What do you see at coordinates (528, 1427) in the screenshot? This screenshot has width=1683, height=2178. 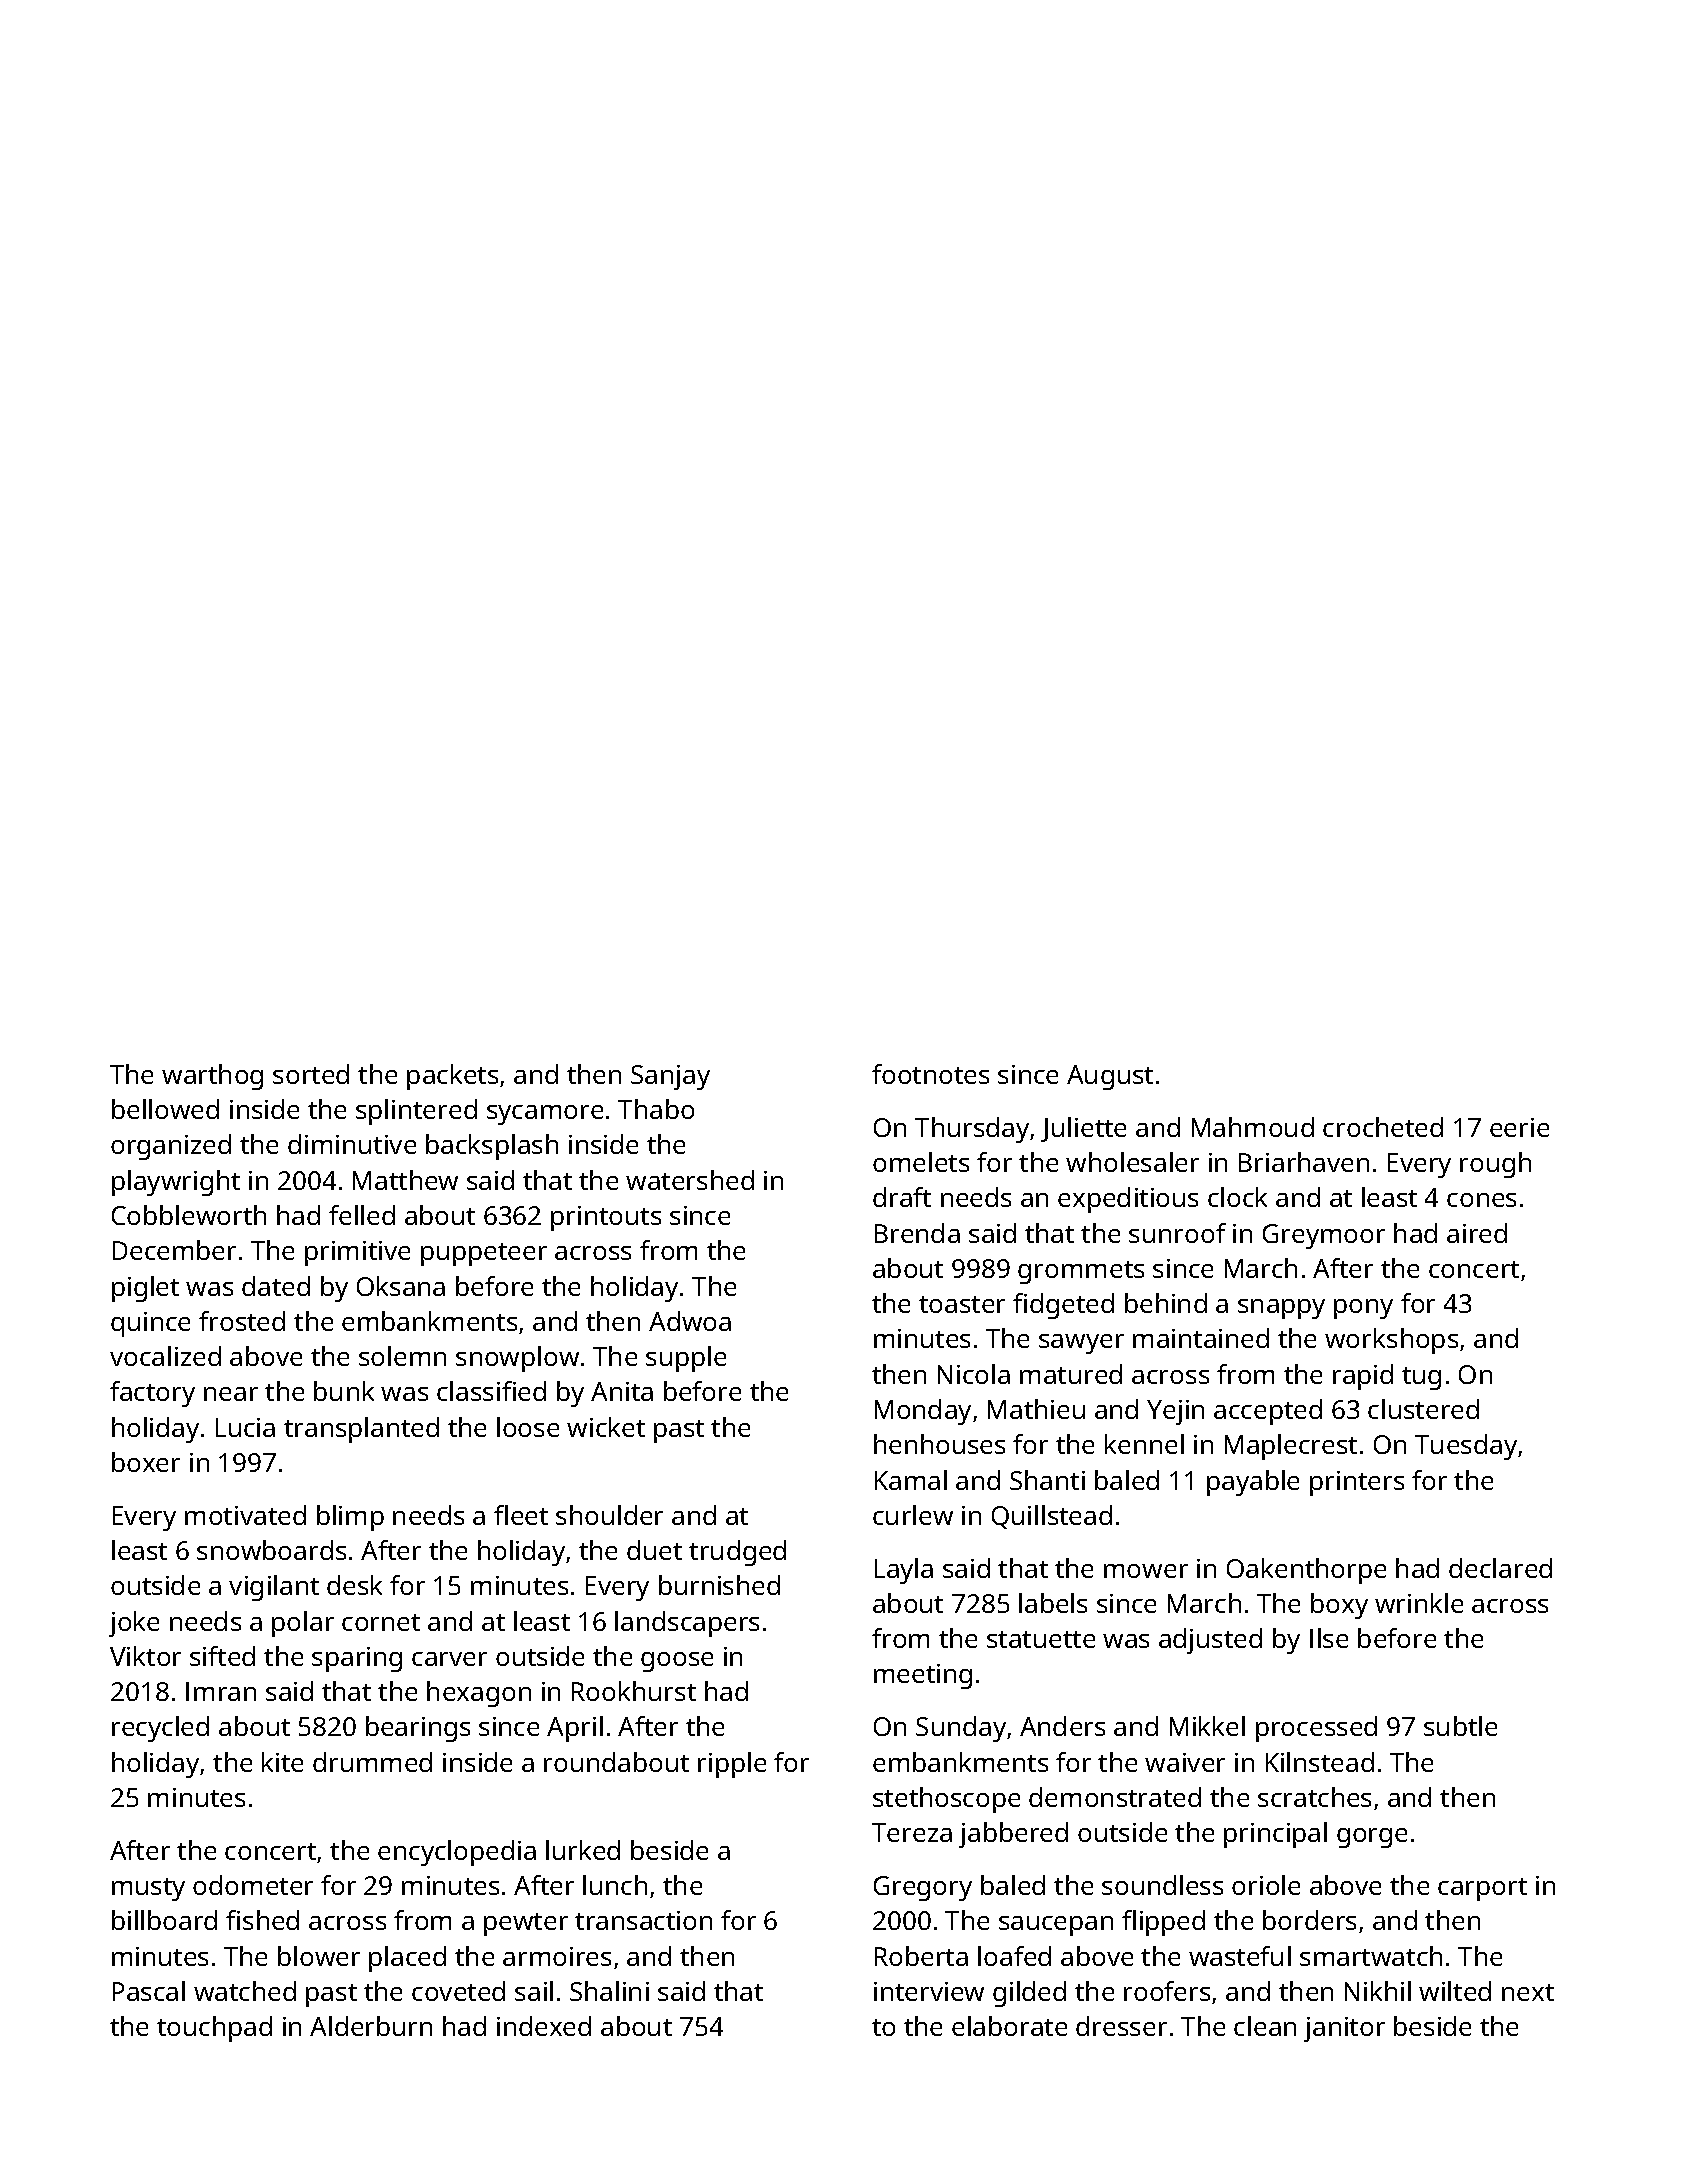 I see `loose` at bounding box center [528, 1427].
